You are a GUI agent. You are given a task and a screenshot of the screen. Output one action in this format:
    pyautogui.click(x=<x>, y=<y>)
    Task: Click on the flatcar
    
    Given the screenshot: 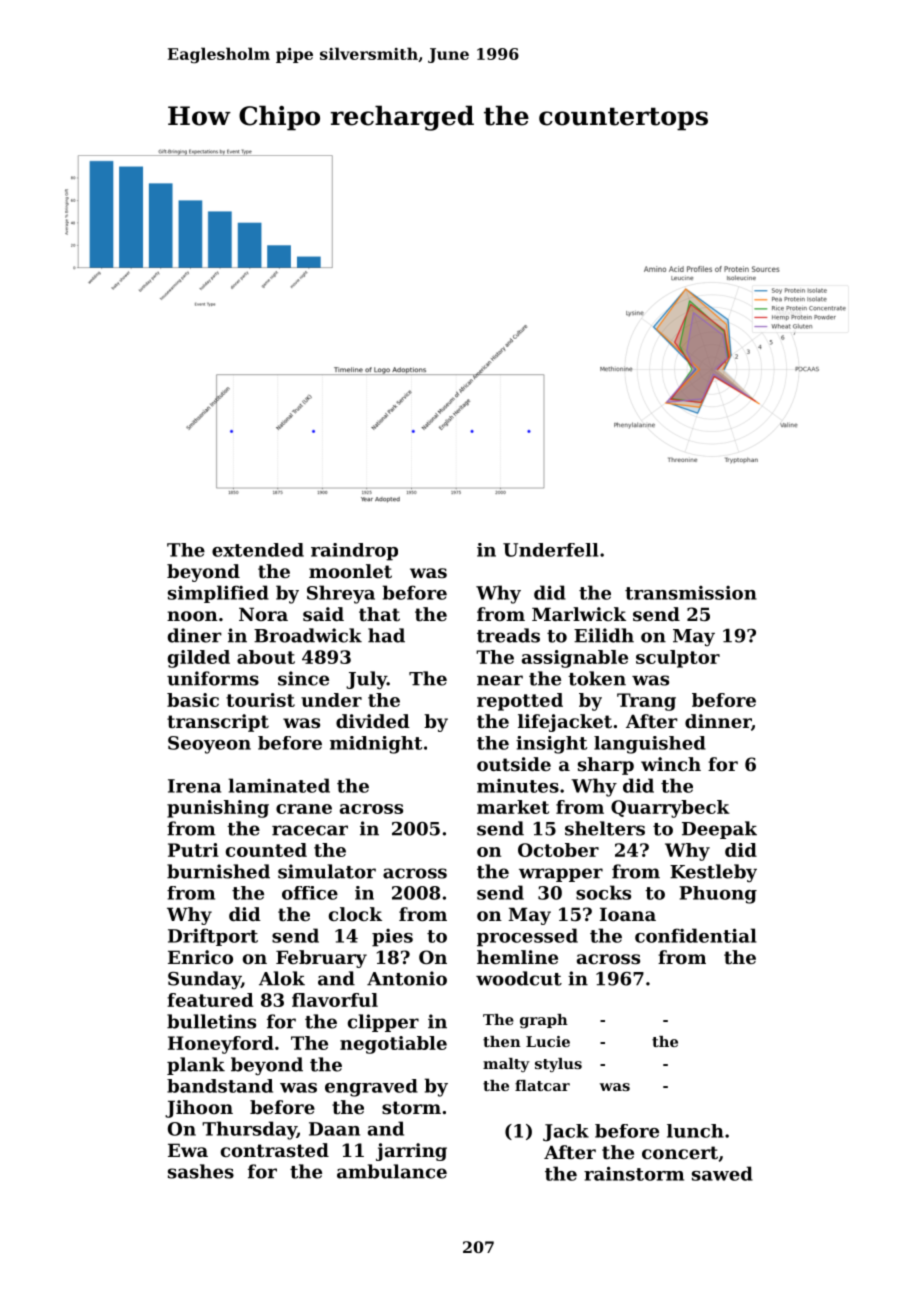 What is the action you would take?
    pyautogui.click(x=542, y=1085)
